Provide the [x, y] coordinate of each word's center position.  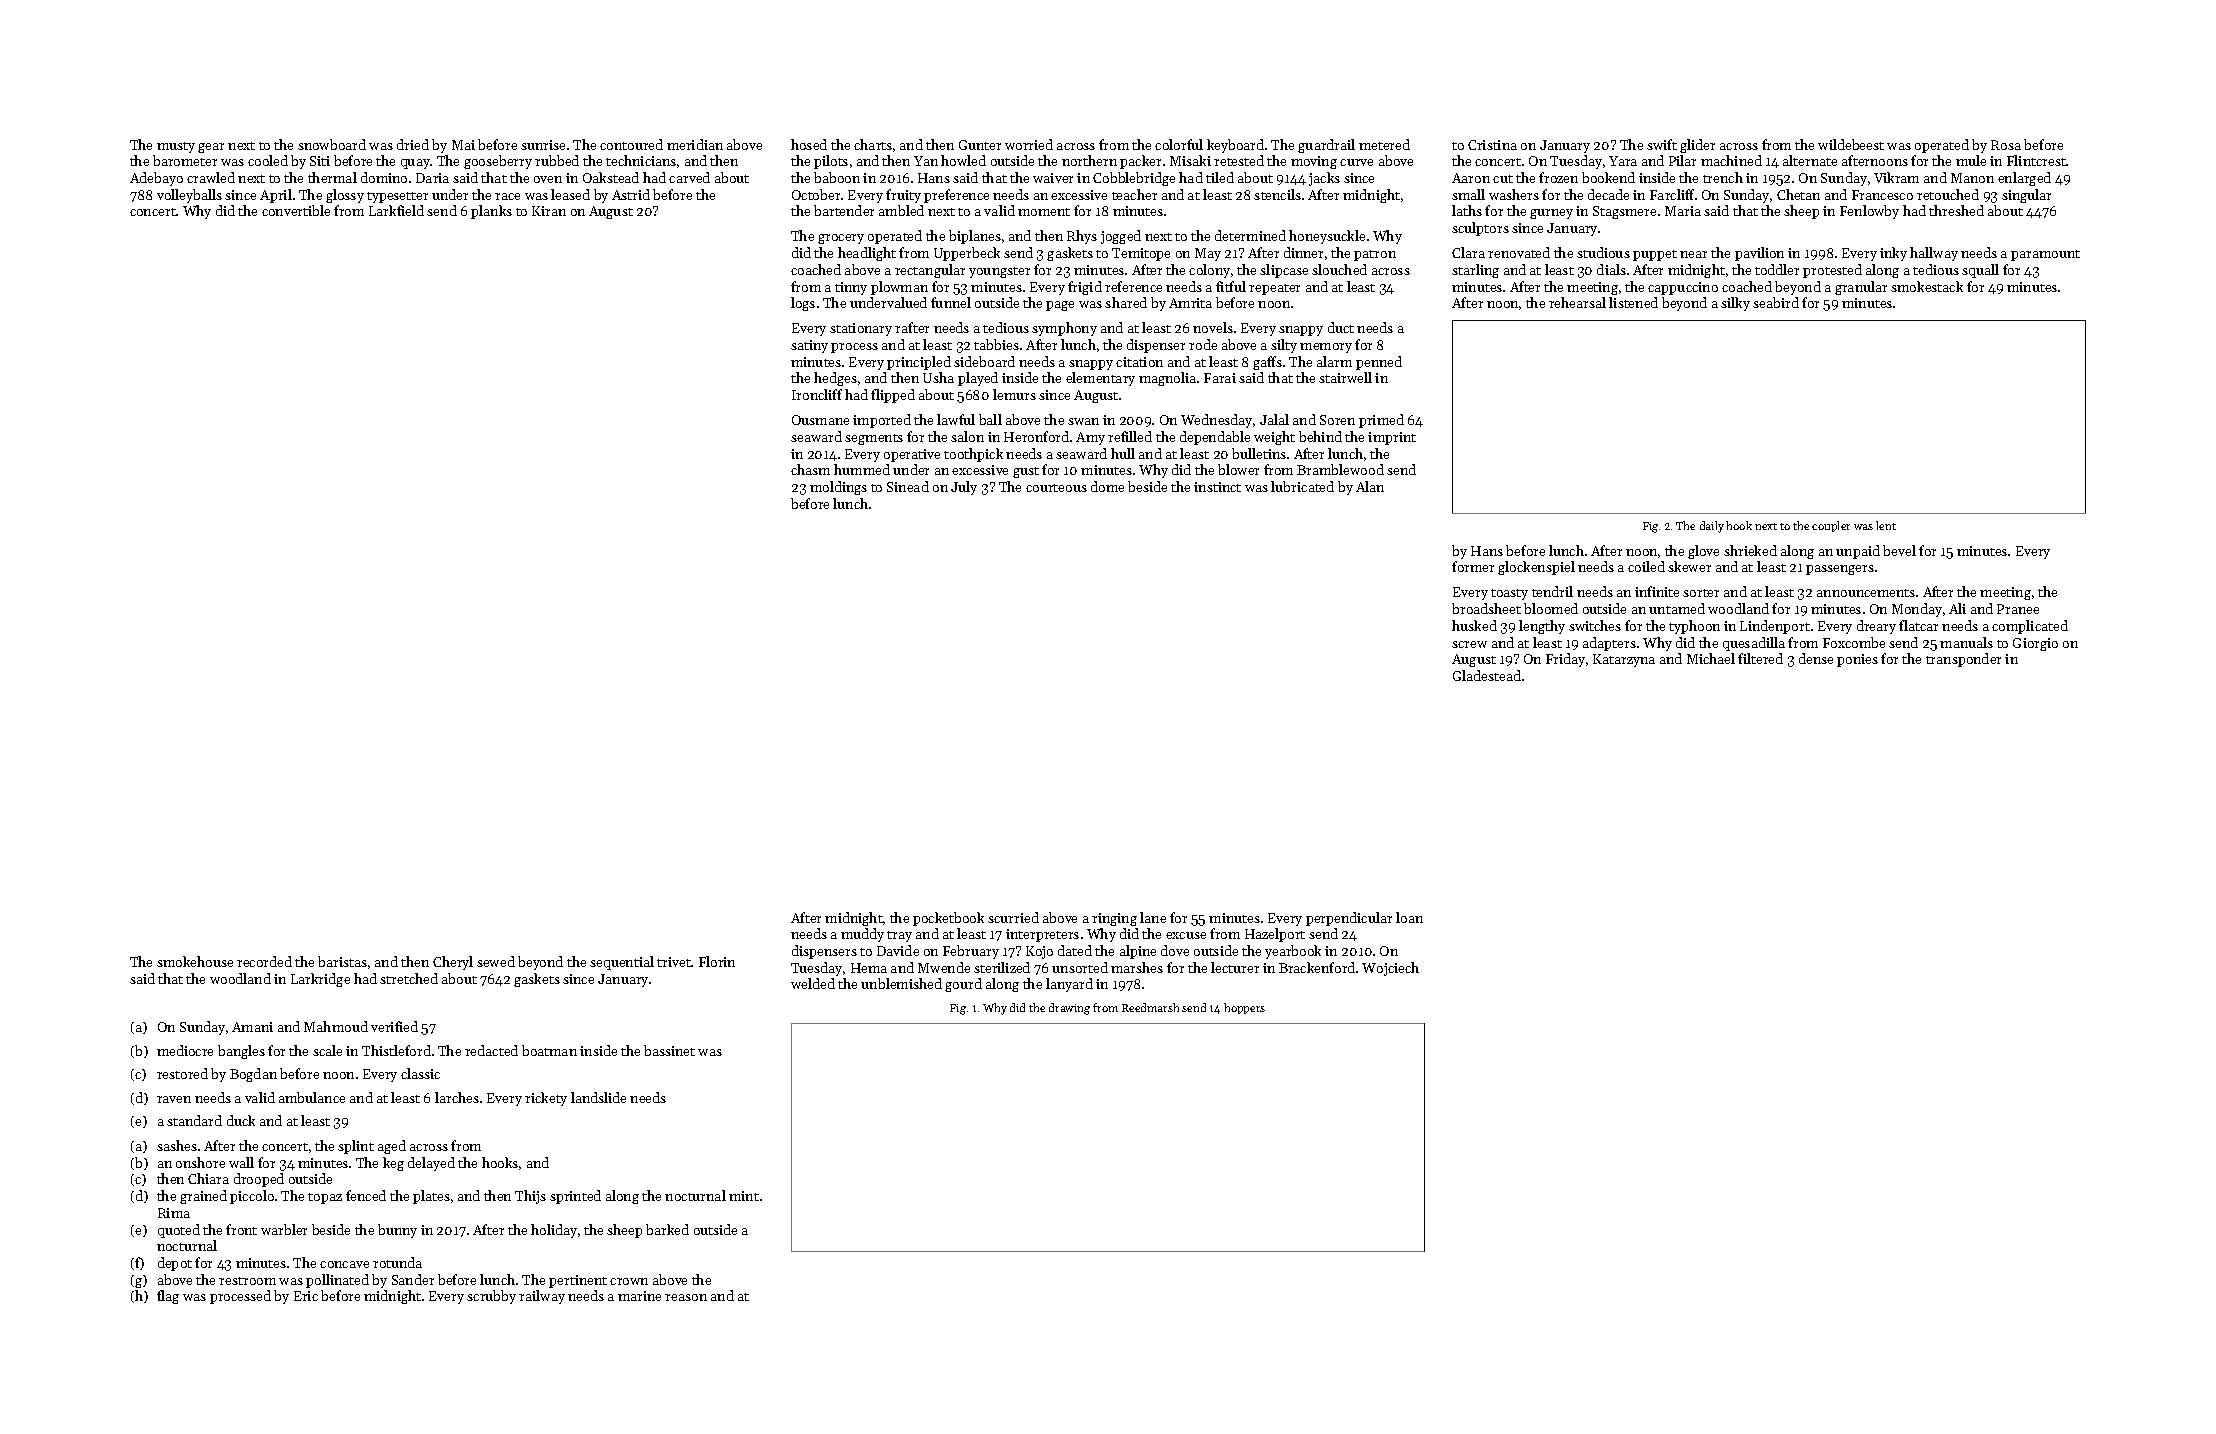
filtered [1760, 658]
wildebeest [1851, 144]
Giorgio [2035, 644]
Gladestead [1487, 675]
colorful [1179, 144]
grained [203, 1197]
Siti [320, 161]
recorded [264, 961]
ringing [1114, 919]
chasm [810, 469]
